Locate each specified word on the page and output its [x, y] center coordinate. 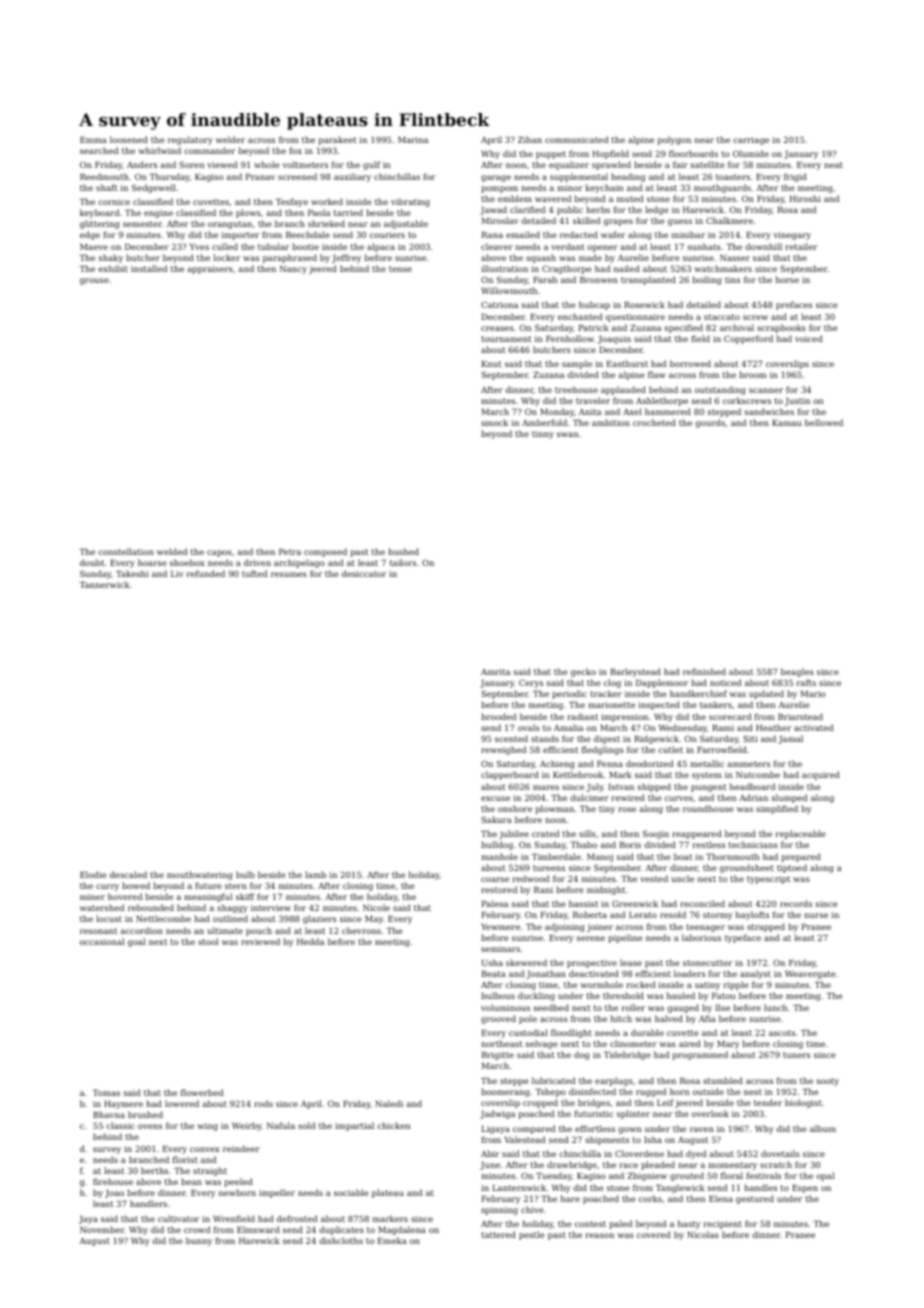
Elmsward [258, 1229]
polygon [674, 140]
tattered [498, 1234]
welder [230, 139]
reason [600, 1235]
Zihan [530, 139]
